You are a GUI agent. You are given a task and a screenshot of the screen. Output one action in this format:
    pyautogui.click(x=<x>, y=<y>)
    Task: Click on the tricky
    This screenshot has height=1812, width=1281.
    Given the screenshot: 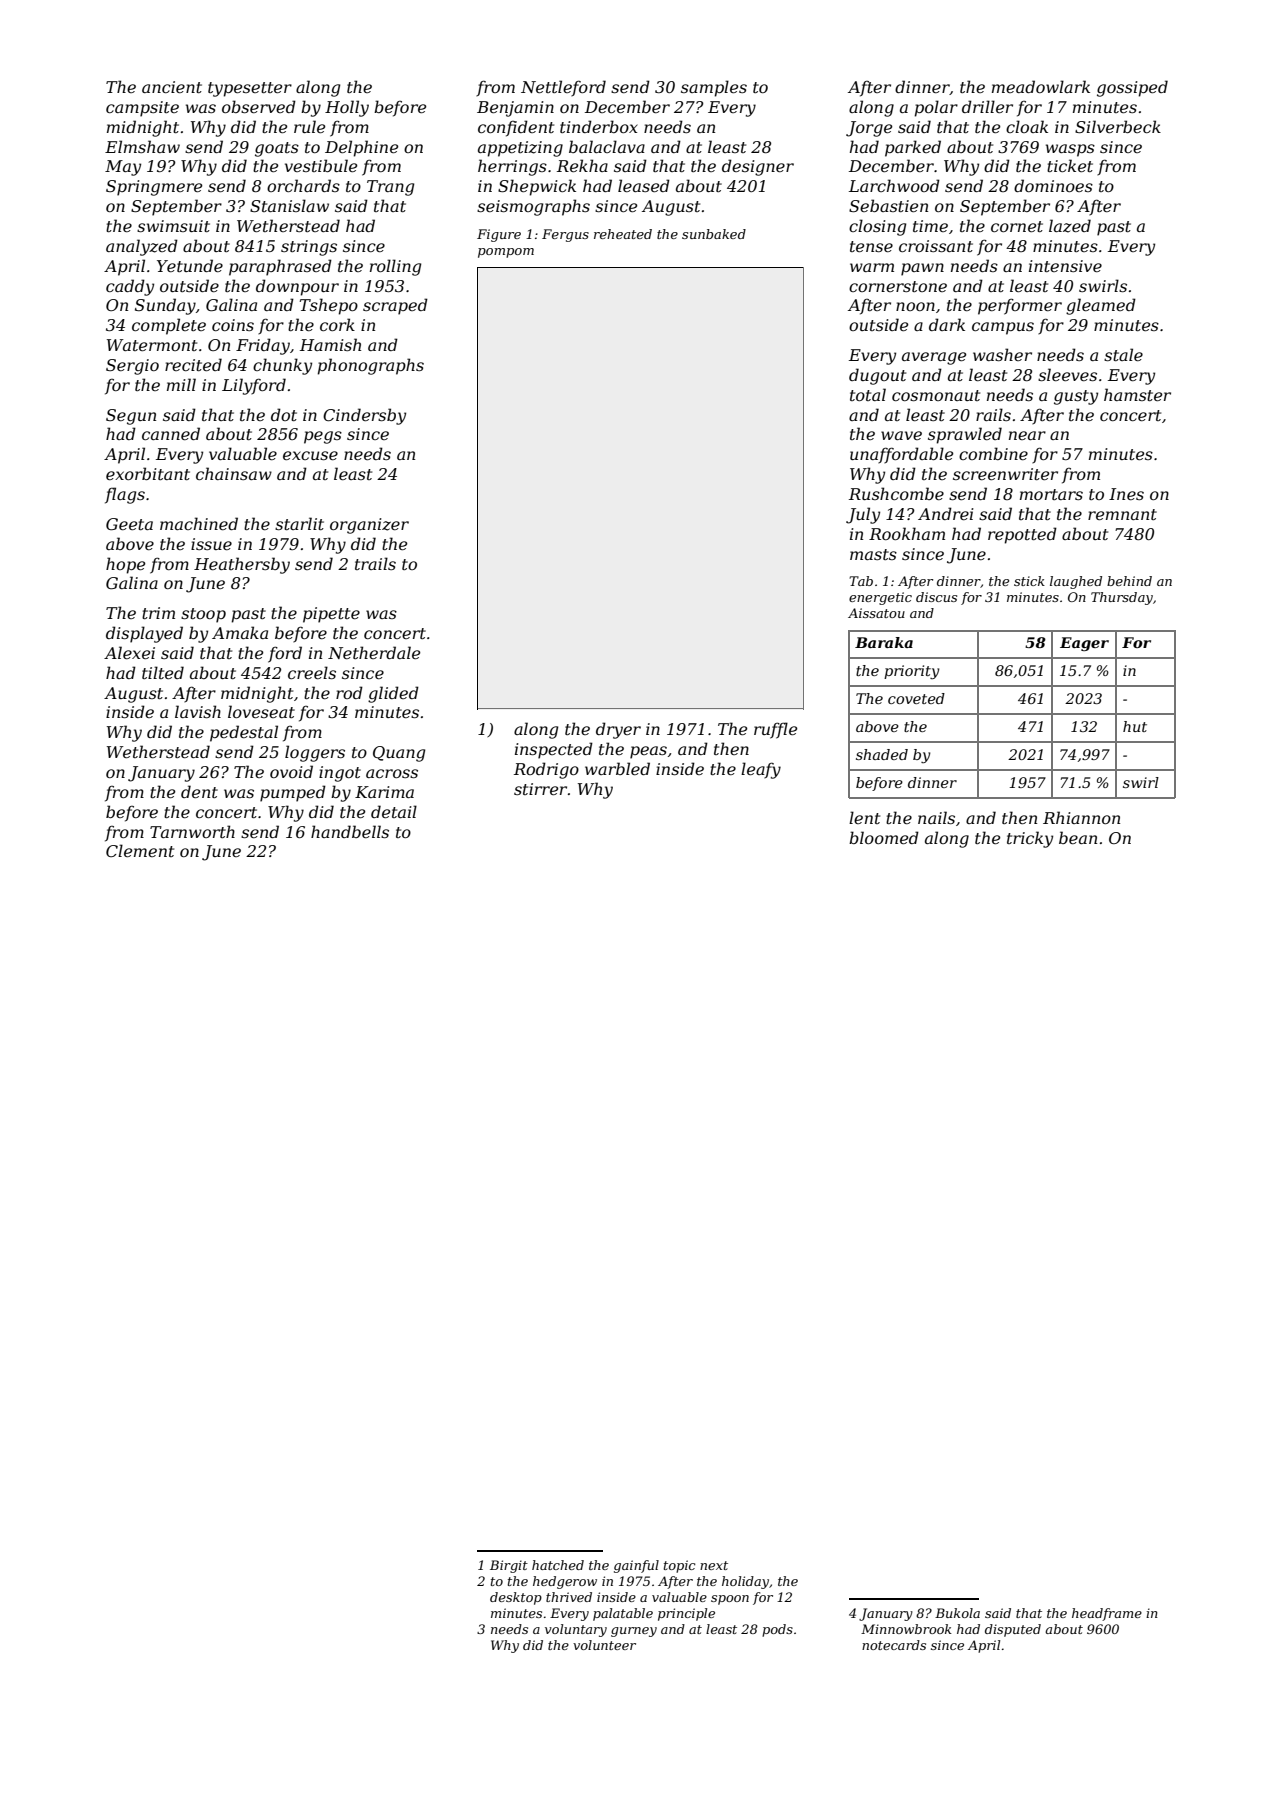 What is the action you would take?
    pyautogui.click(x=1030, y=839)
